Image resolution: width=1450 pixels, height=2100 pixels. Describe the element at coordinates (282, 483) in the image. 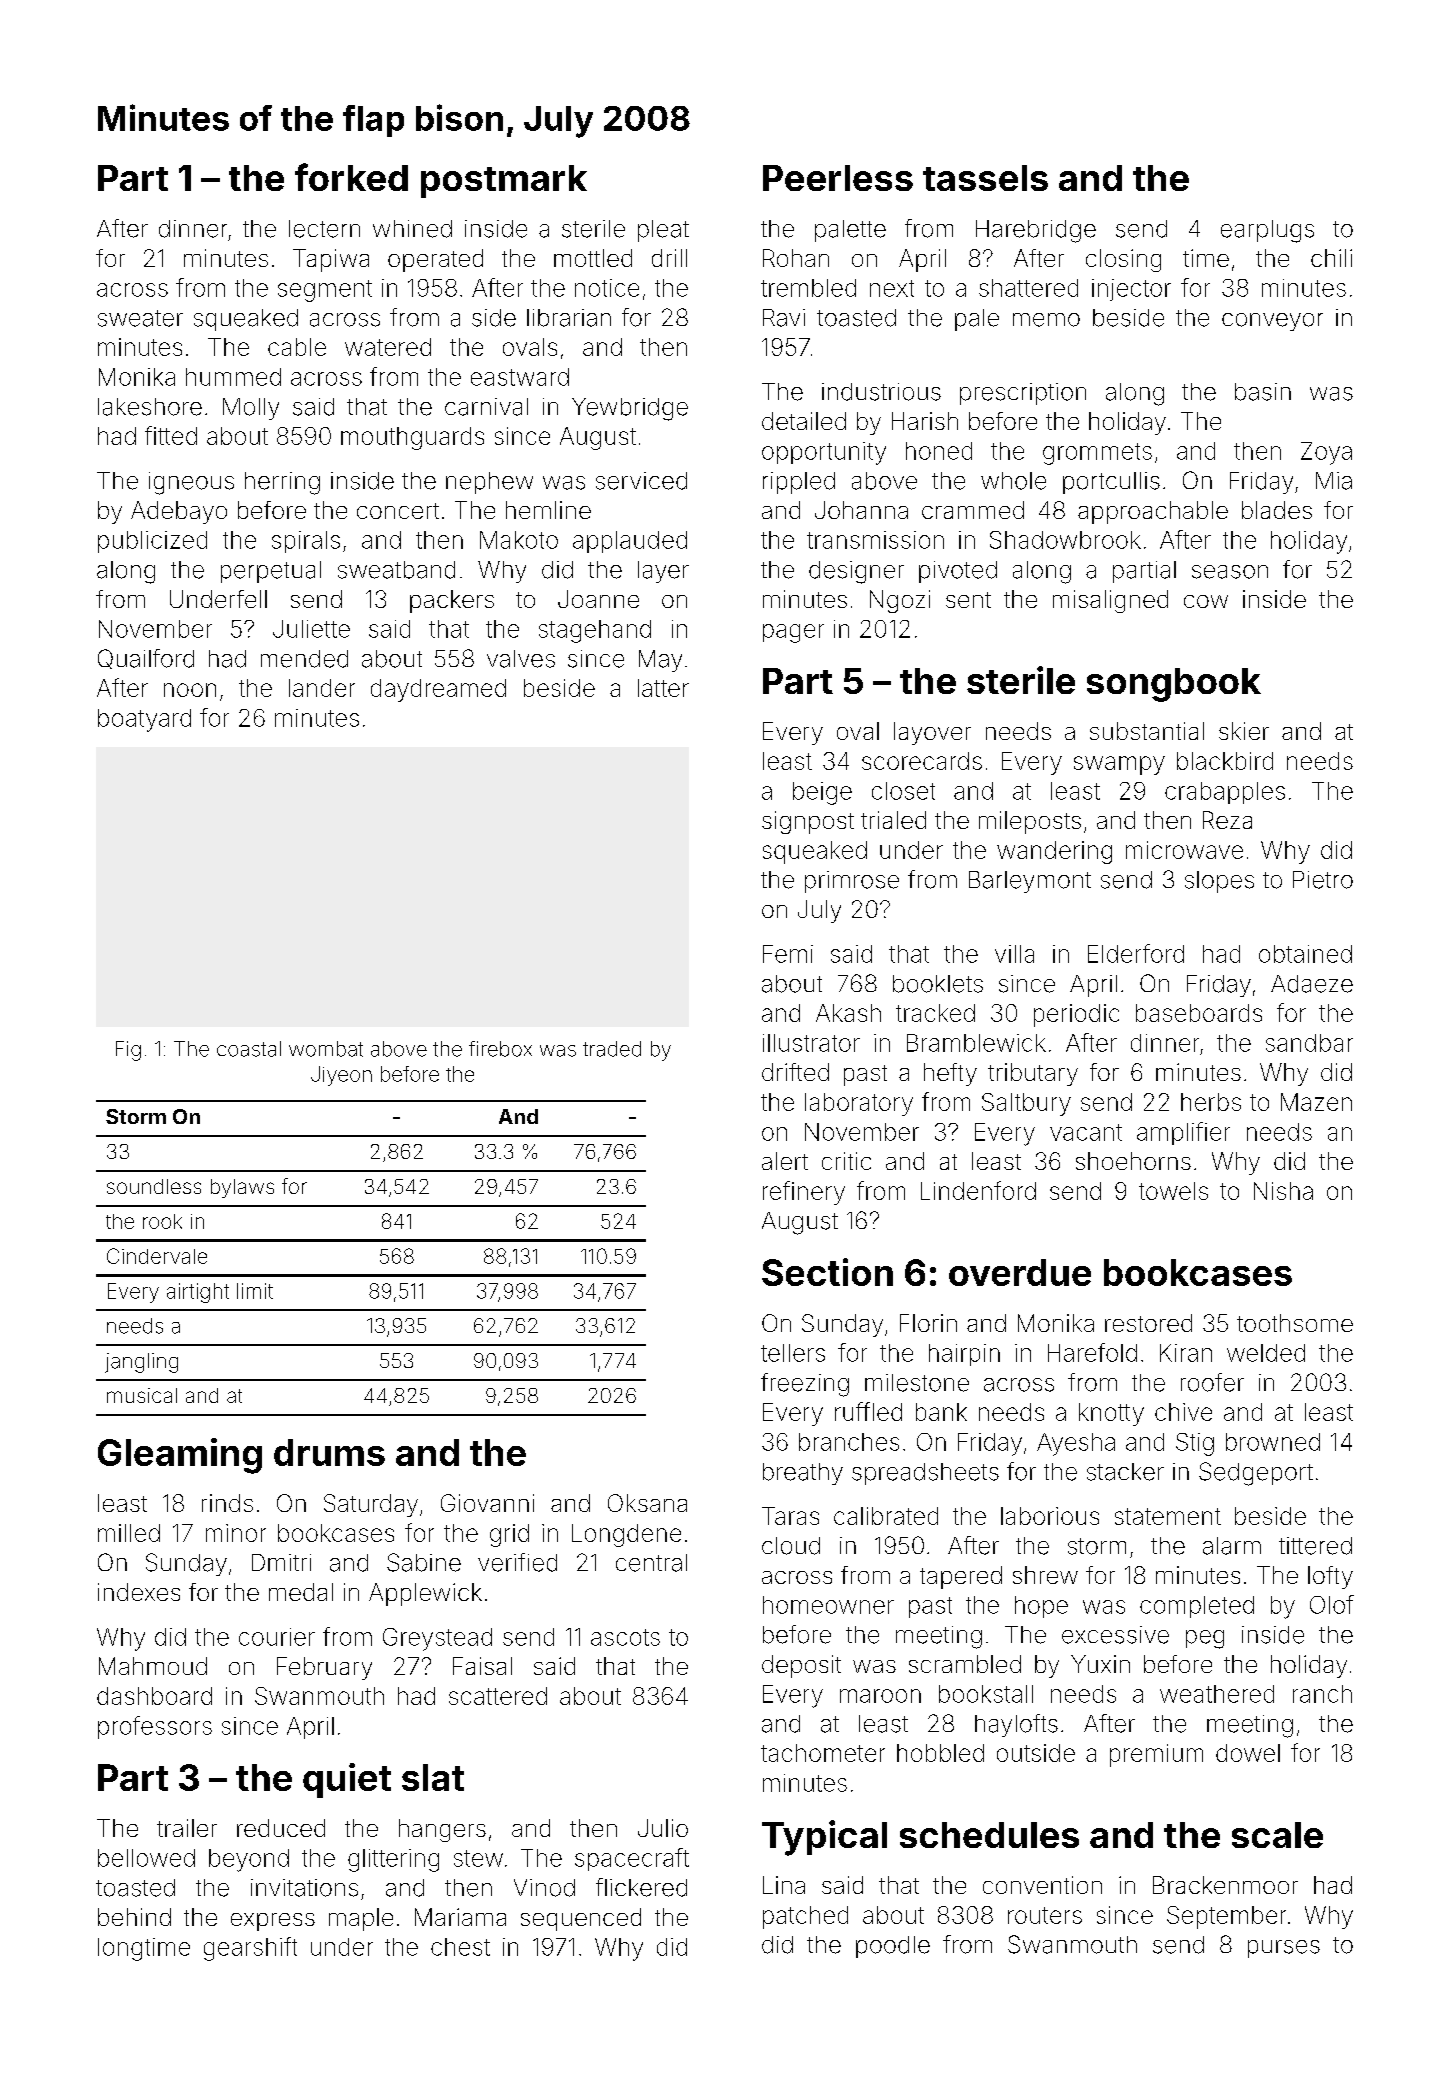

I see `herring` at that location.
